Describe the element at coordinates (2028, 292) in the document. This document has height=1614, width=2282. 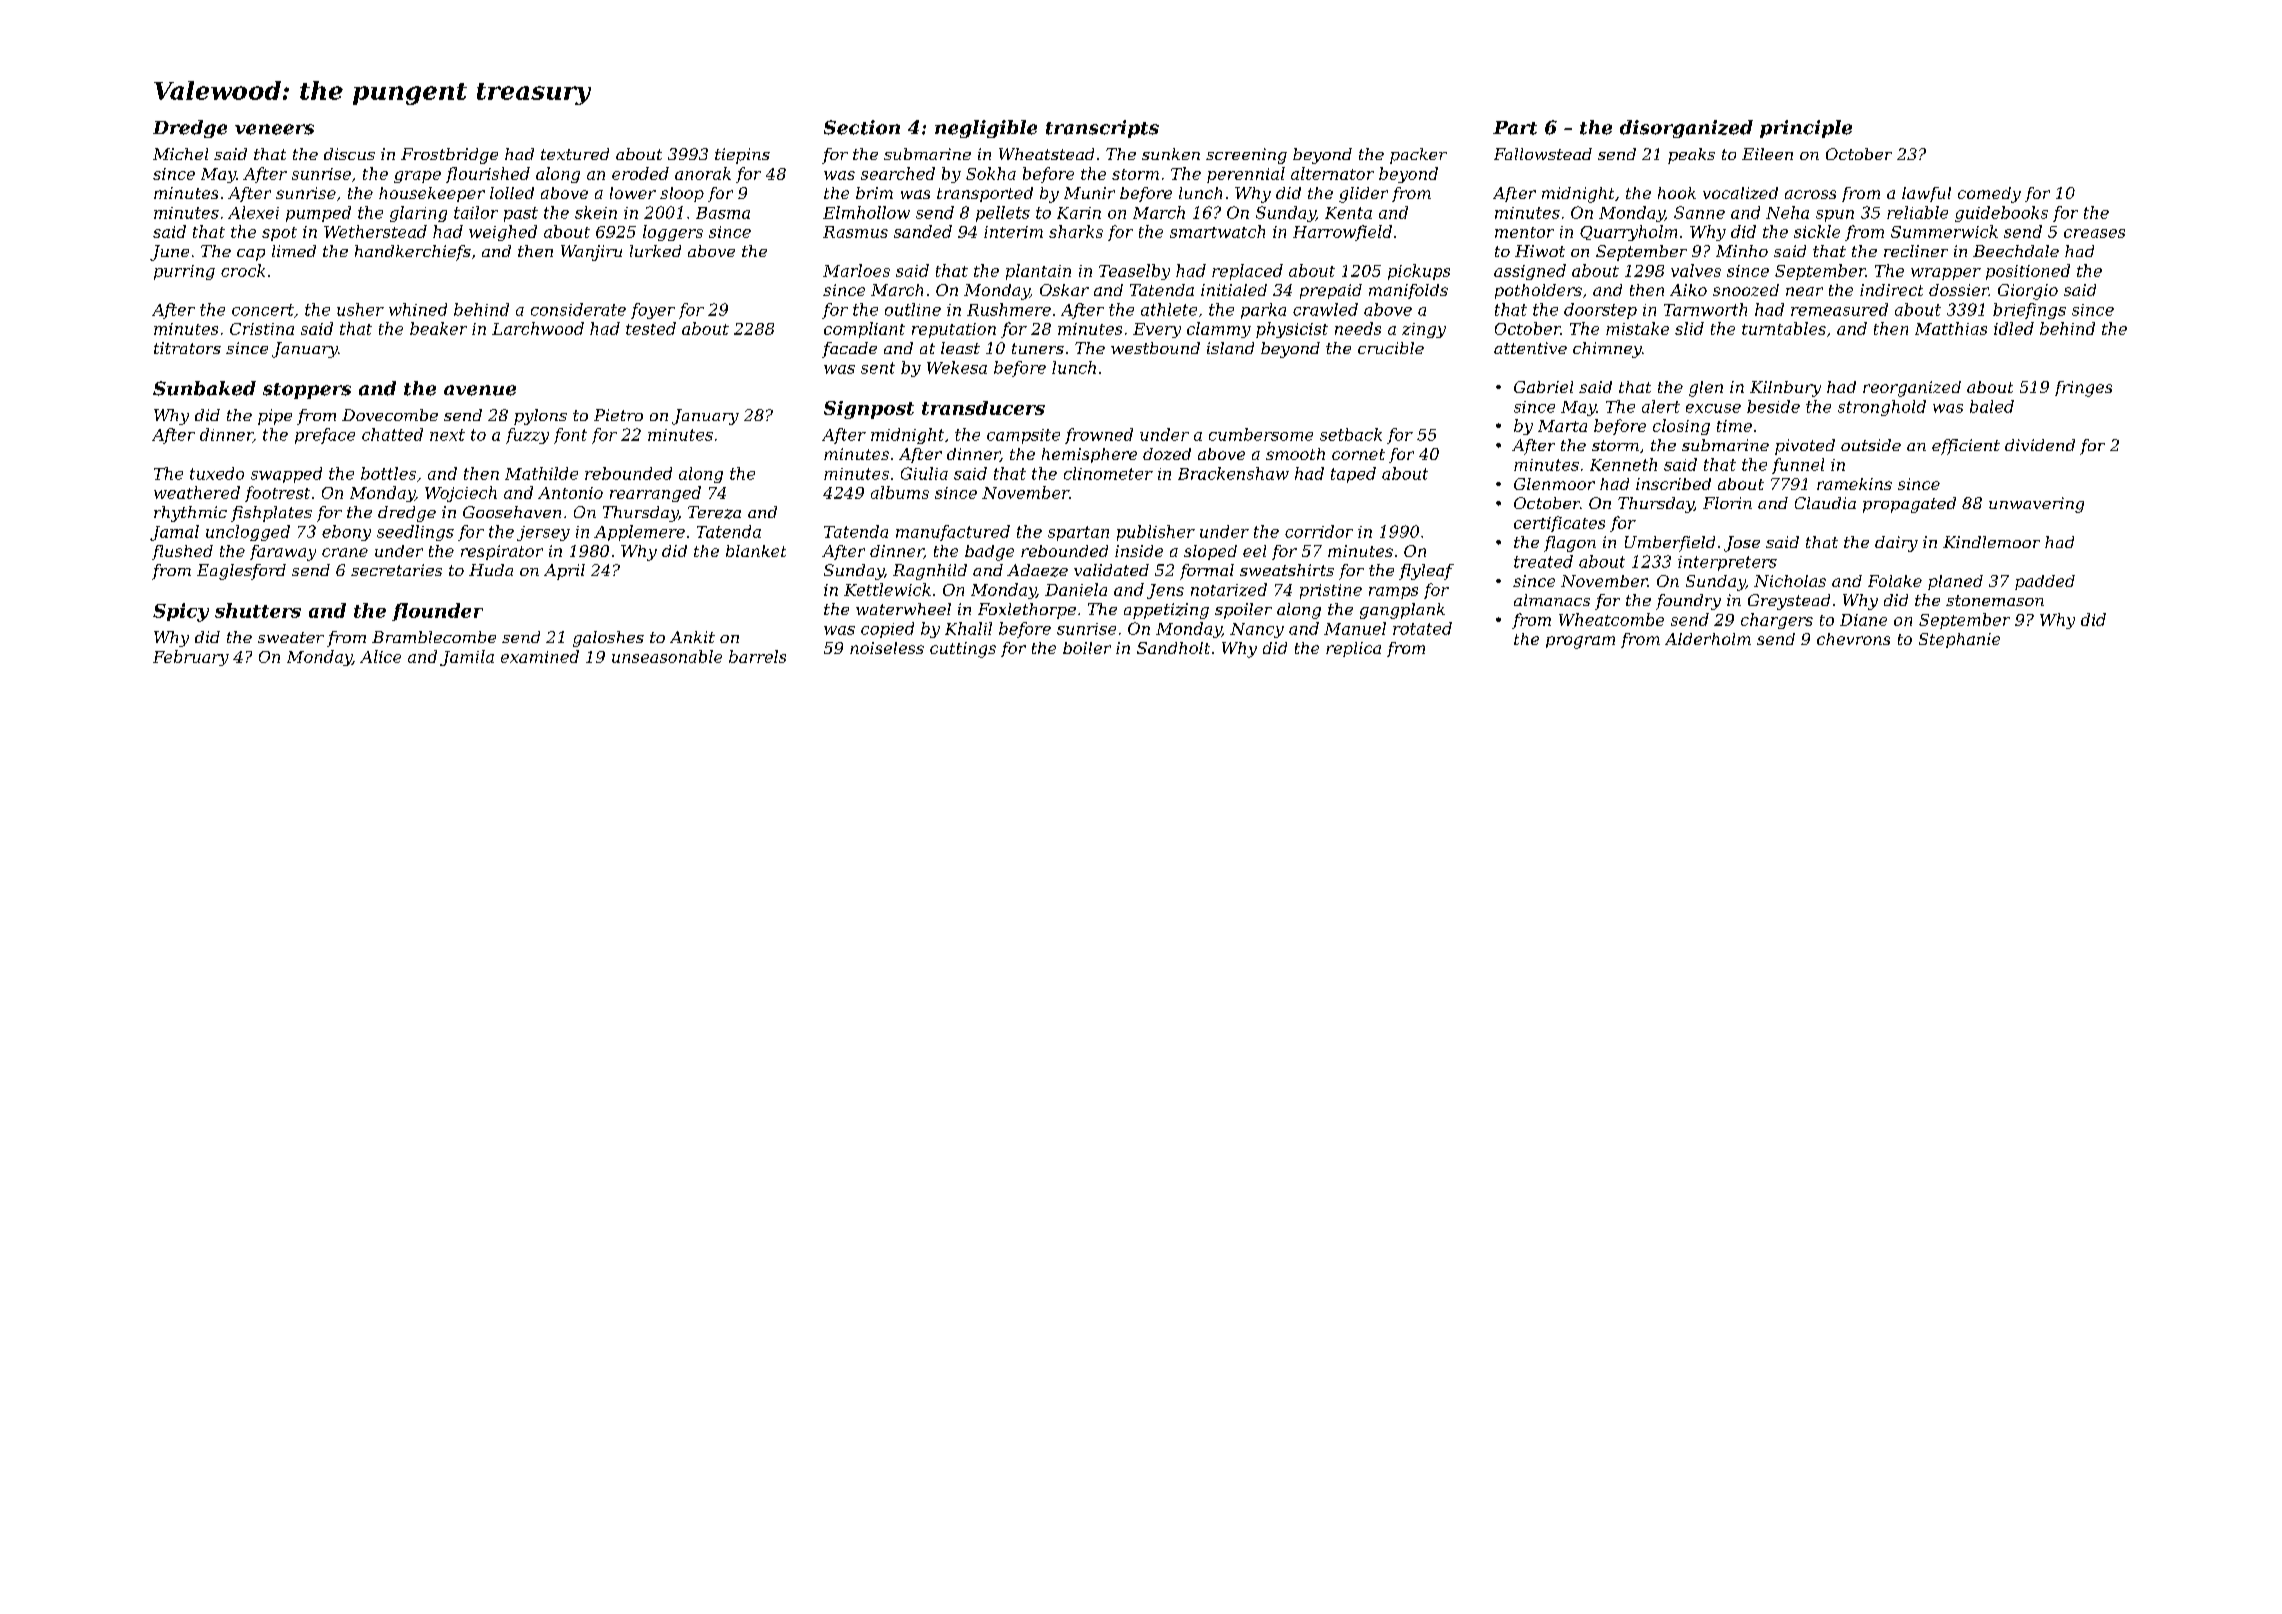
I see `Giorgio` at that location.
